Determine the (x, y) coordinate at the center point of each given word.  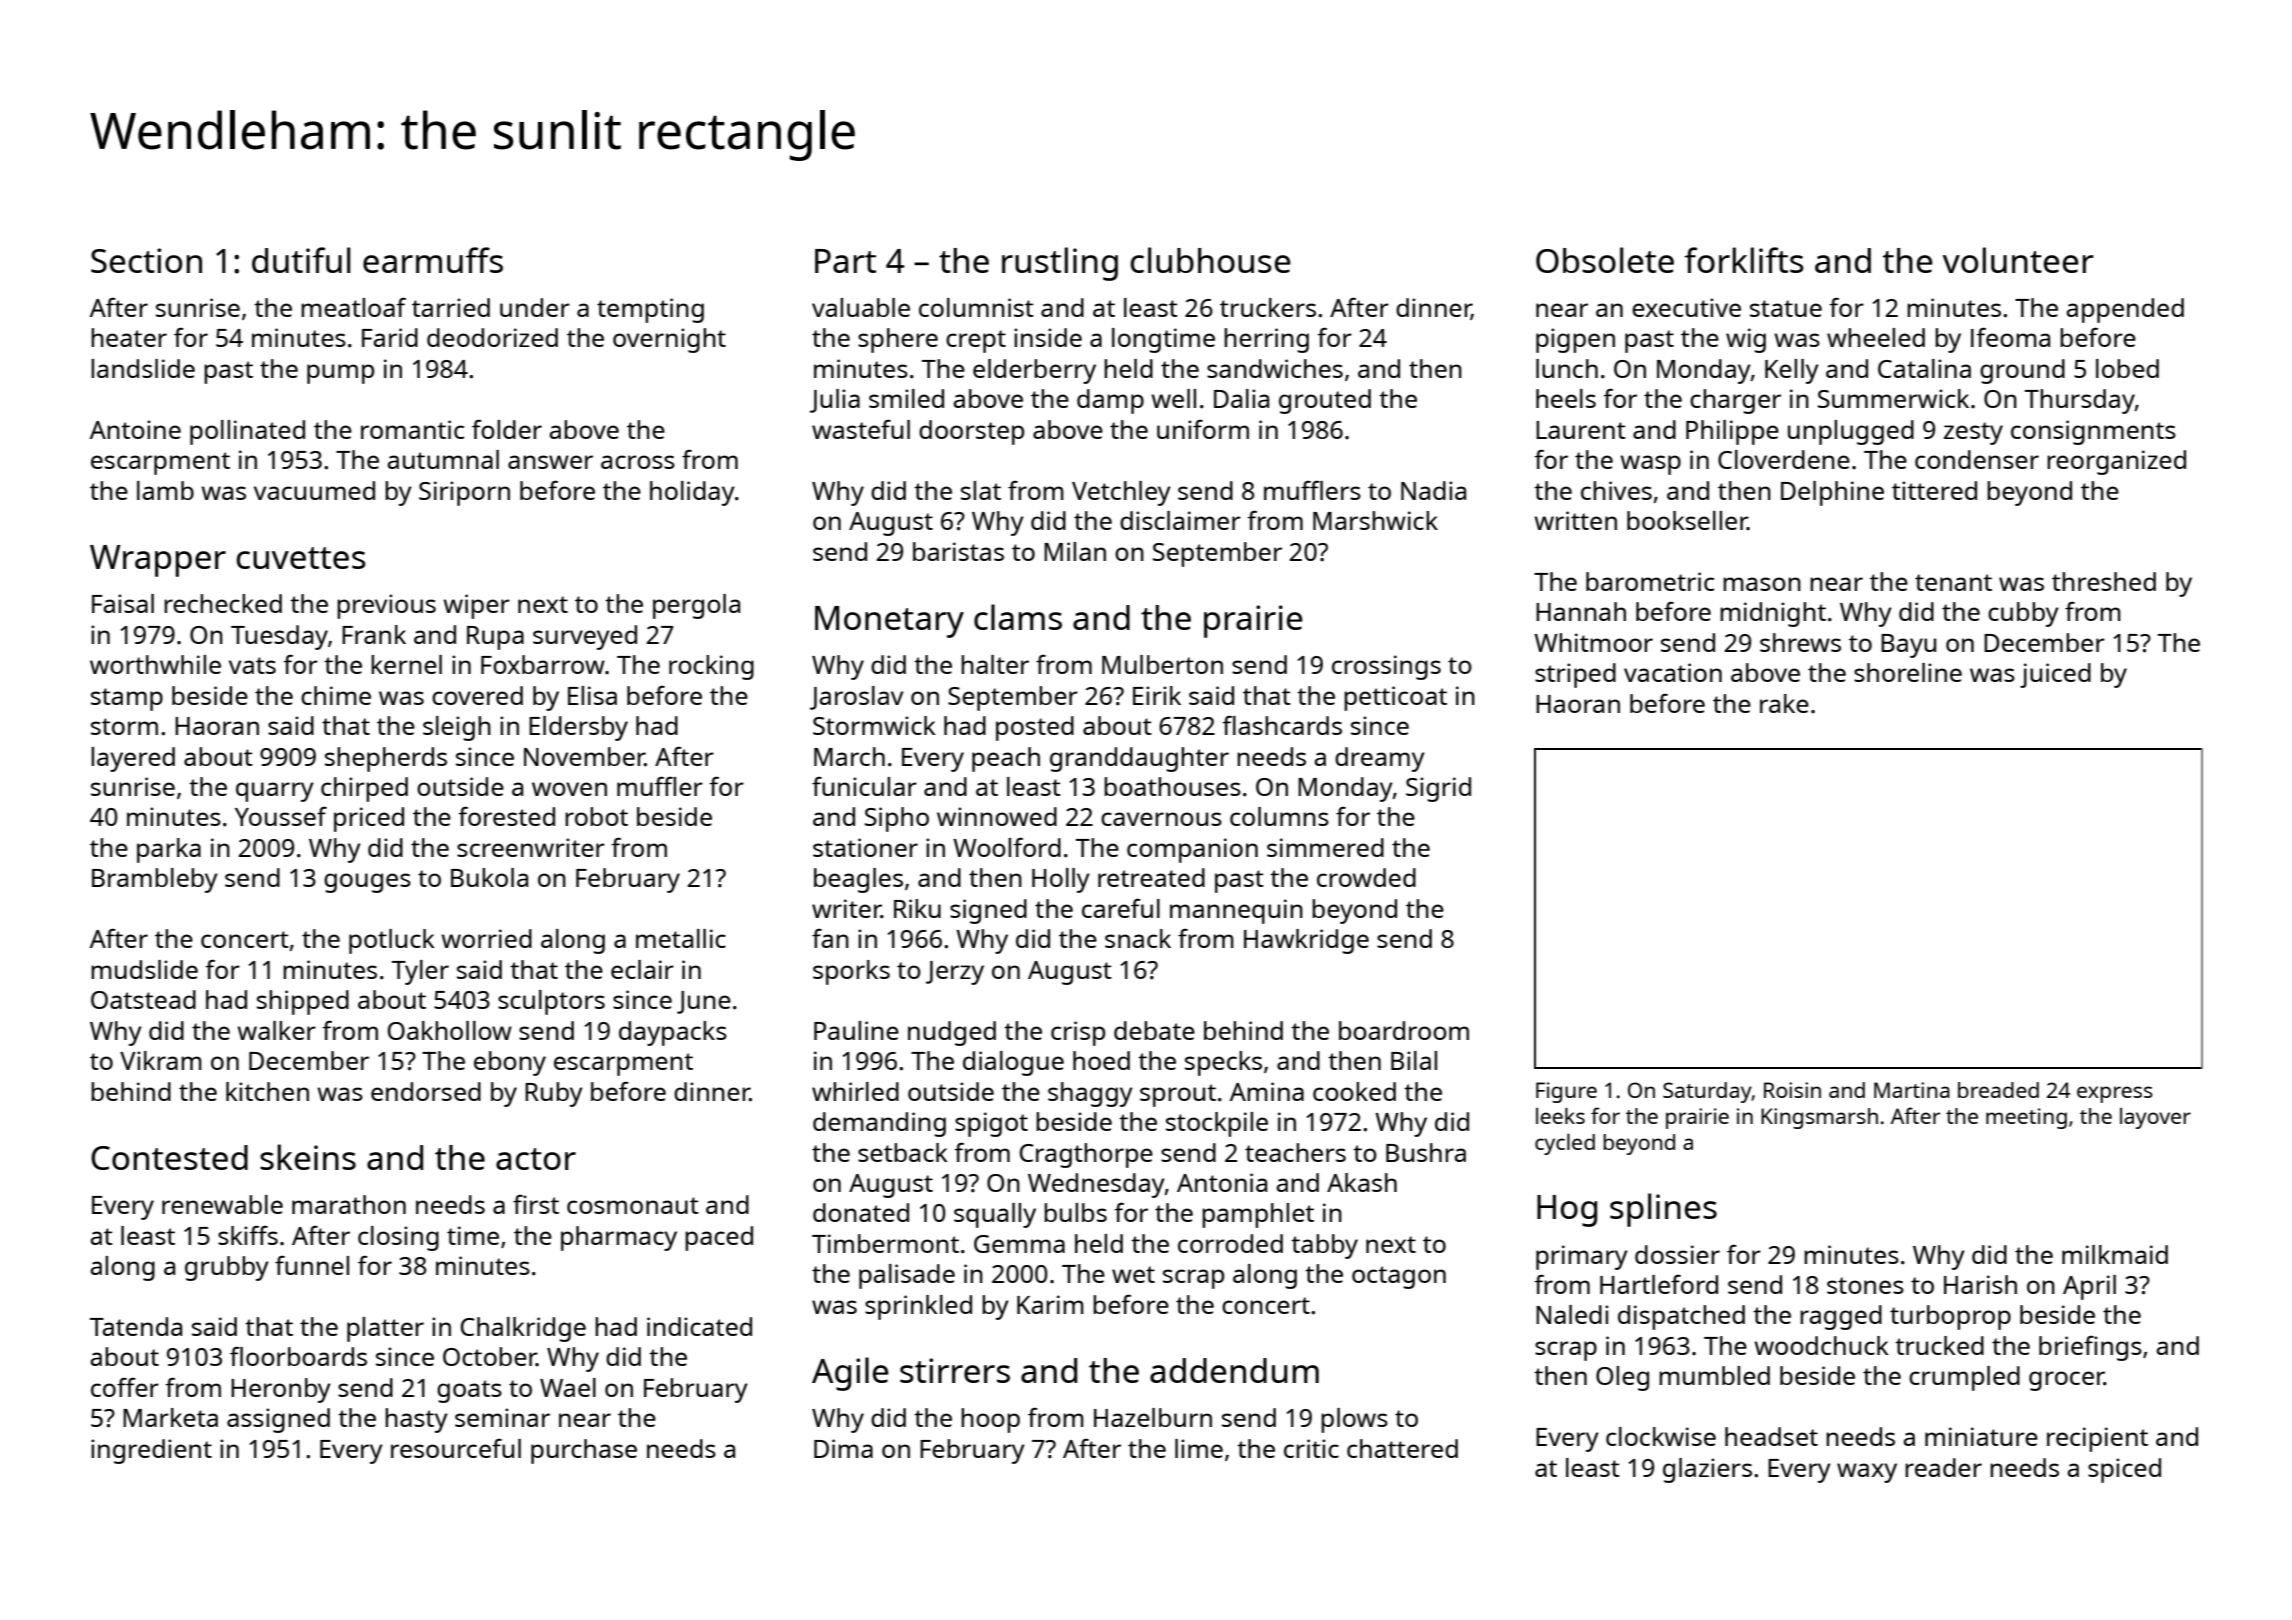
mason (1762, 584)
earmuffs (433, 260)
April (2089, 1287)
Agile (850, 1374)
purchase (584, 1451)
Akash (1362, 1182)
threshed (2104, 581)
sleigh (457, 728)
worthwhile (155, 664)
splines (1663, 1210)
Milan (1075, 551)
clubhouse (1211, 260)
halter (995, 664)
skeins (308, 1157)
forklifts (1744, 260)
